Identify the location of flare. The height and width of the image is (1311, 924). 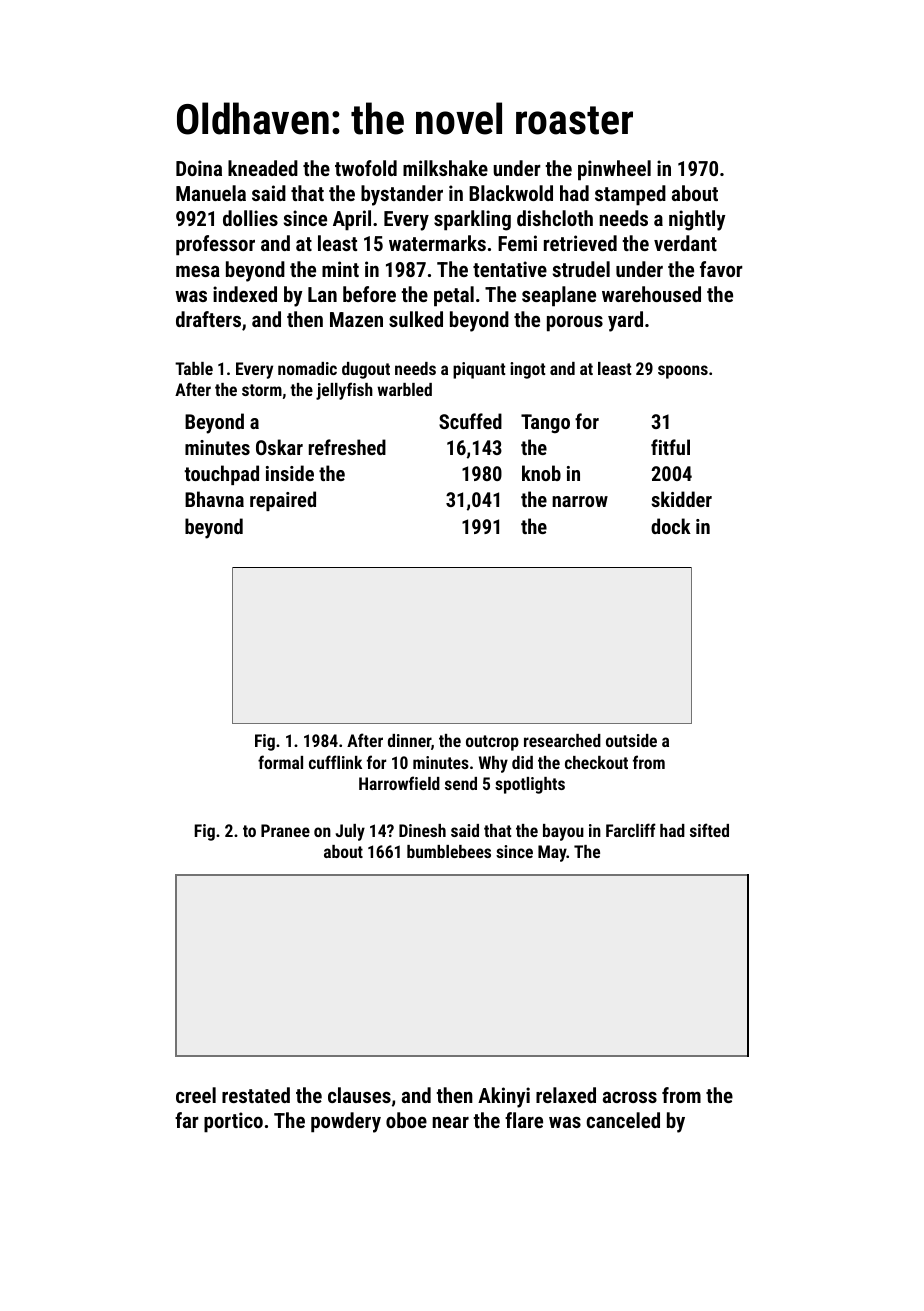
(524, 1120).
